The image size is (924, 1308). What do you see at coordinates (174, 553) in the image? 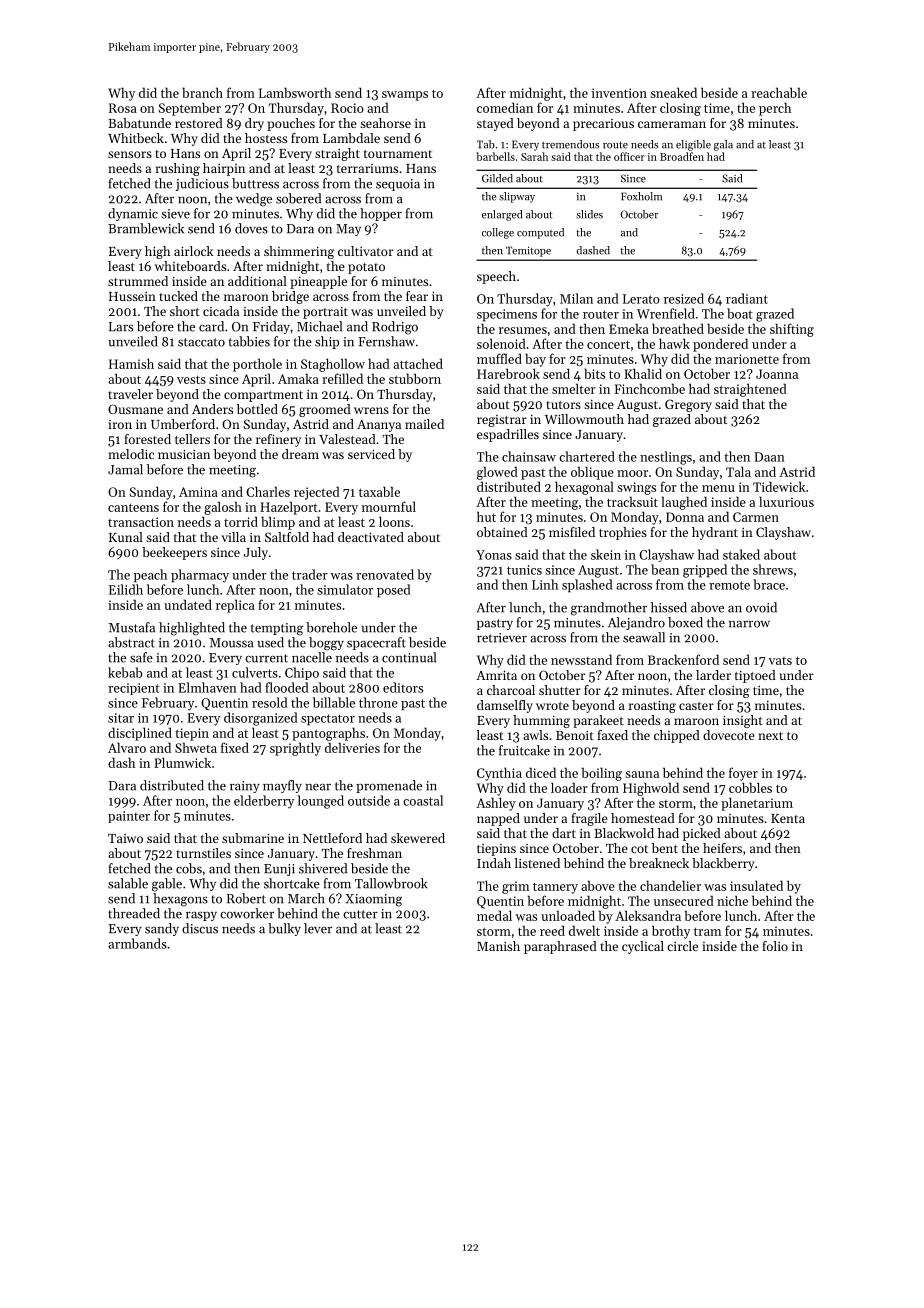
I see `beekeepers` at bounding box center [174, 553].
